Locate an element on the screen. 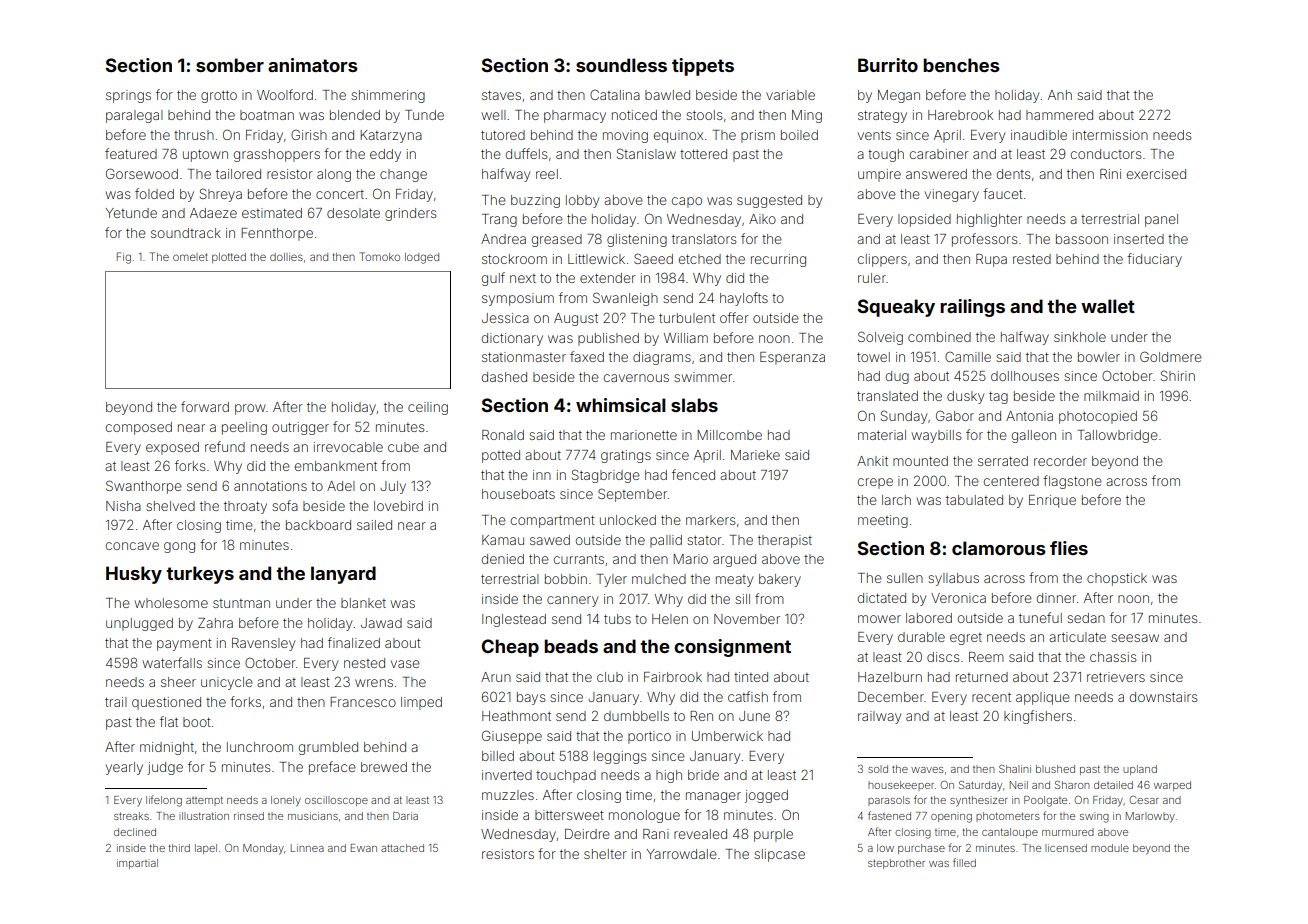 This screenshot has width=1308, height=924. brewed is located at coordinates (384, 767).
